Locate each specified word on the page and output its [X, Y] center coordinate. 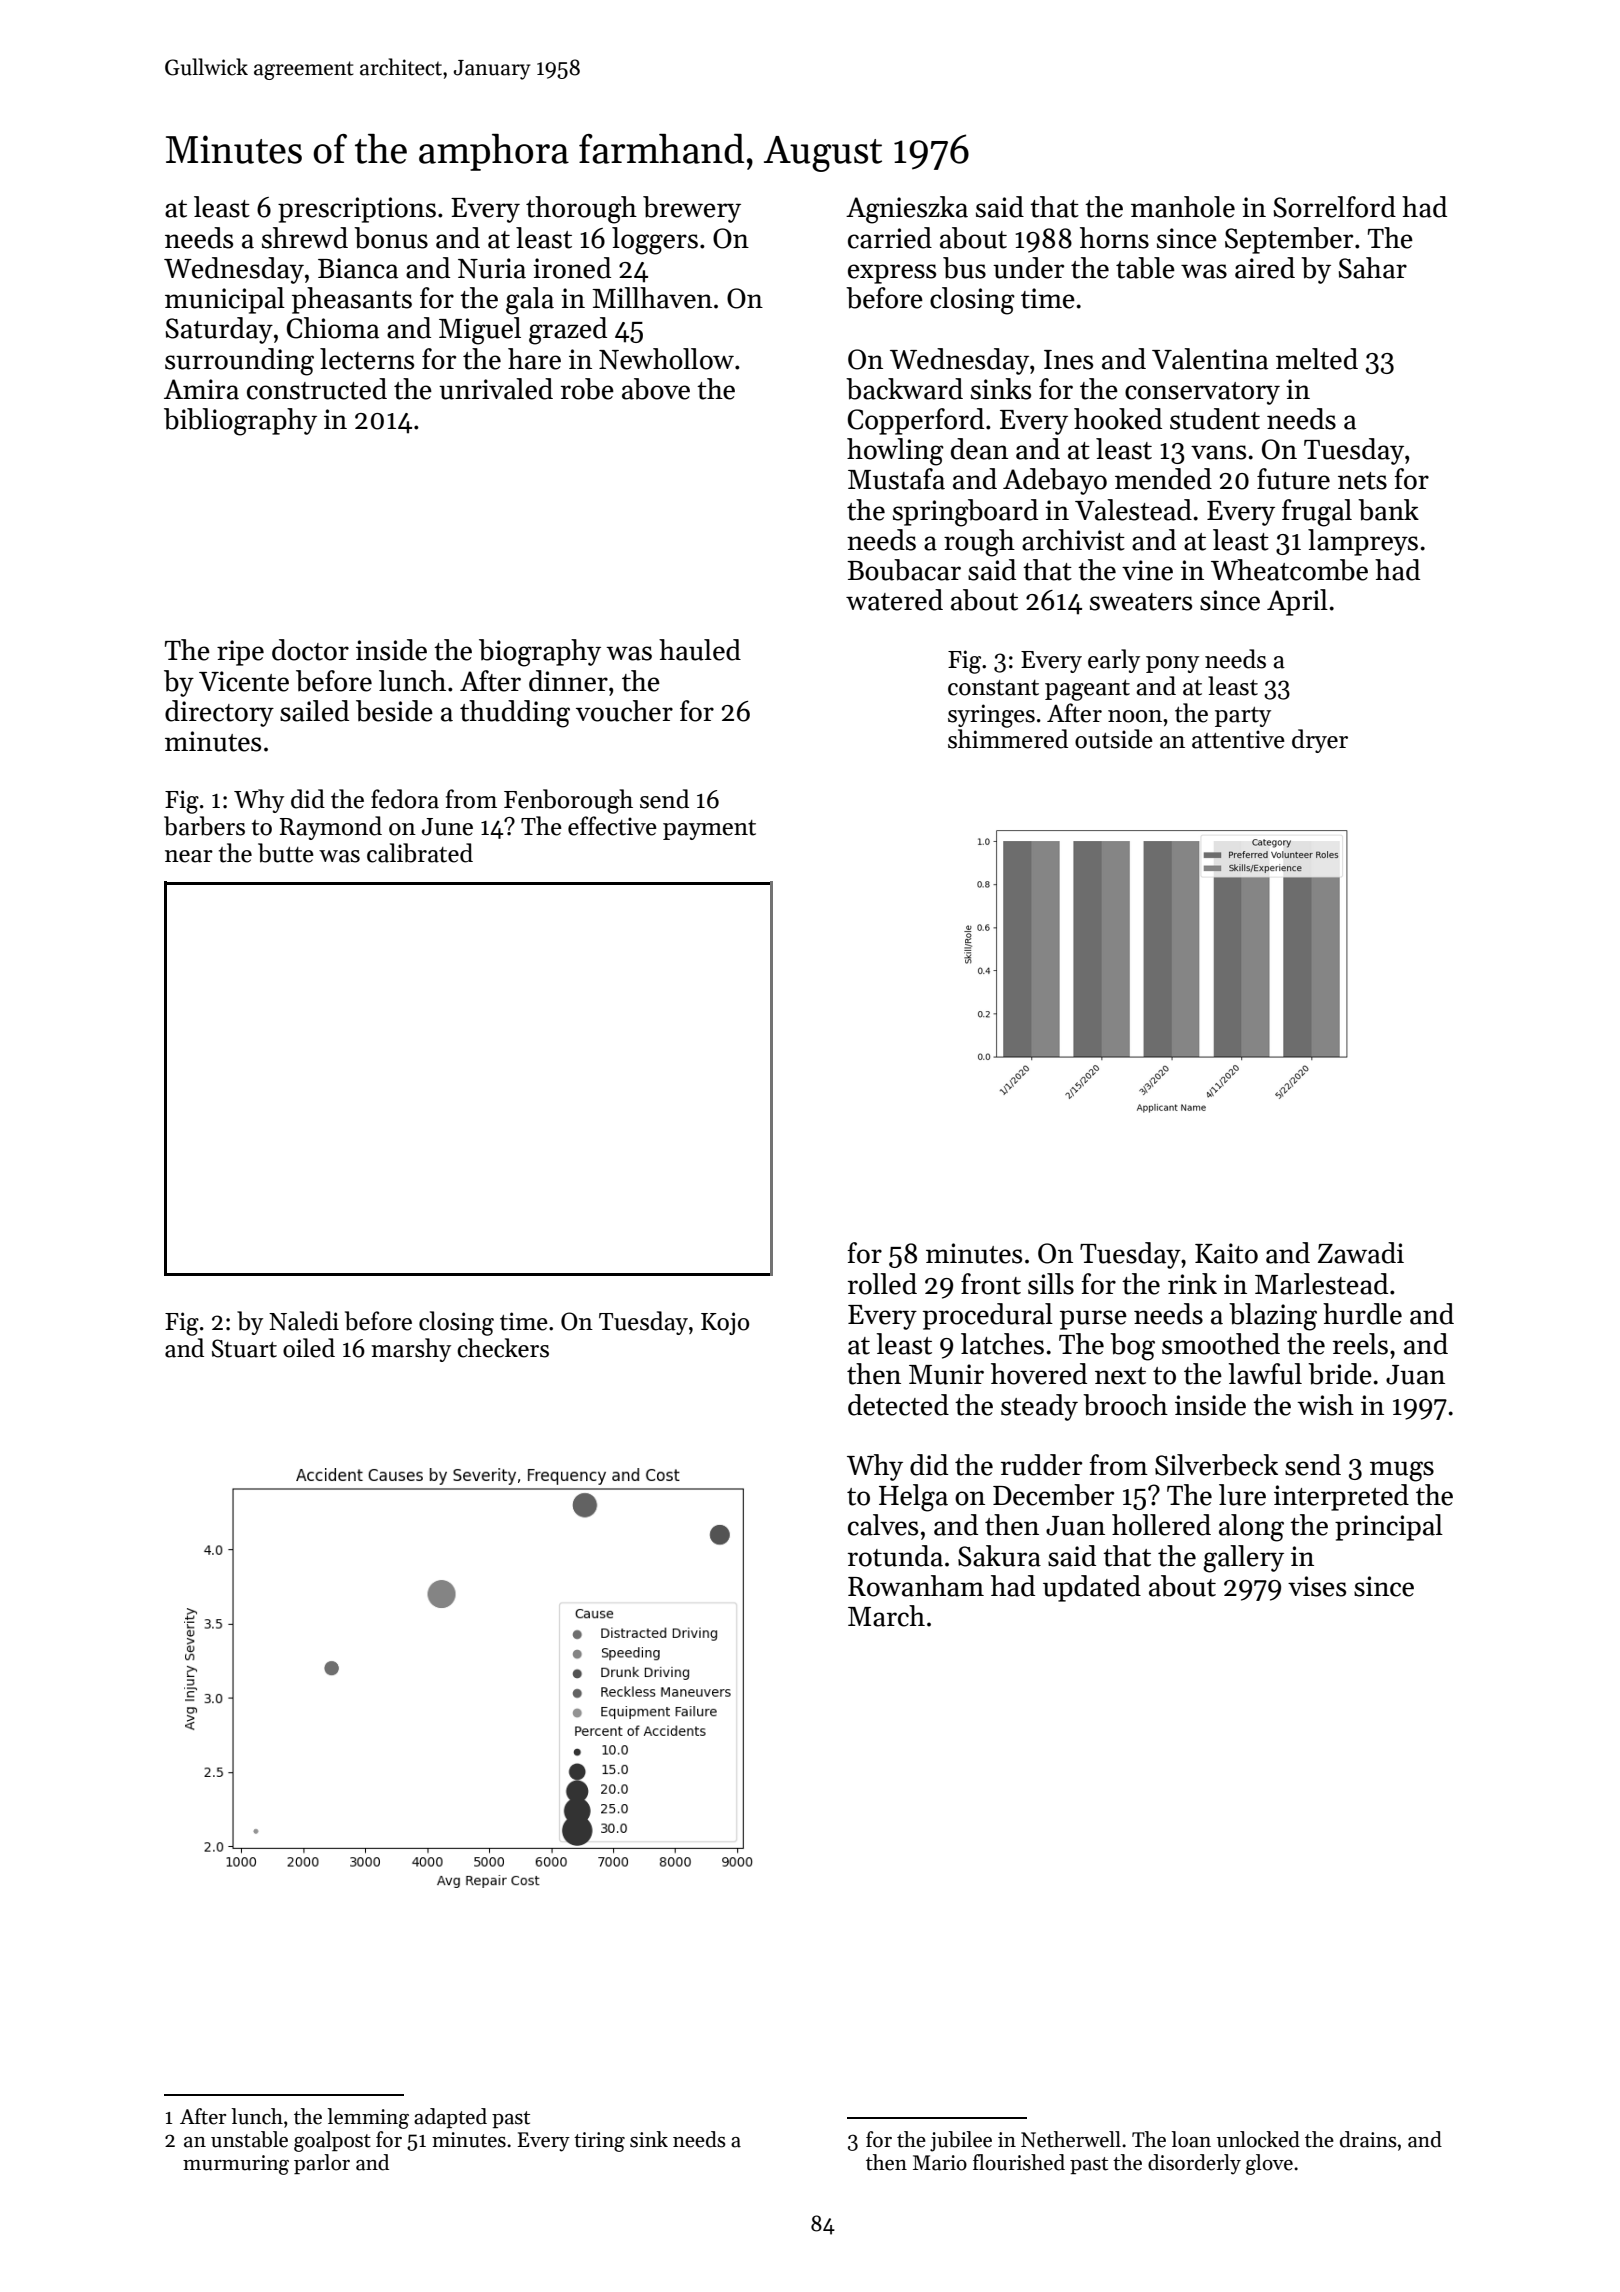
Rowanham [916, 1586]
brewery [692, 209]
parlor [322, 2164]
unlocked [1258, 2139]
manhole [1183, 207]
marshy [411, 1350]
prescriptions [357, 210]
